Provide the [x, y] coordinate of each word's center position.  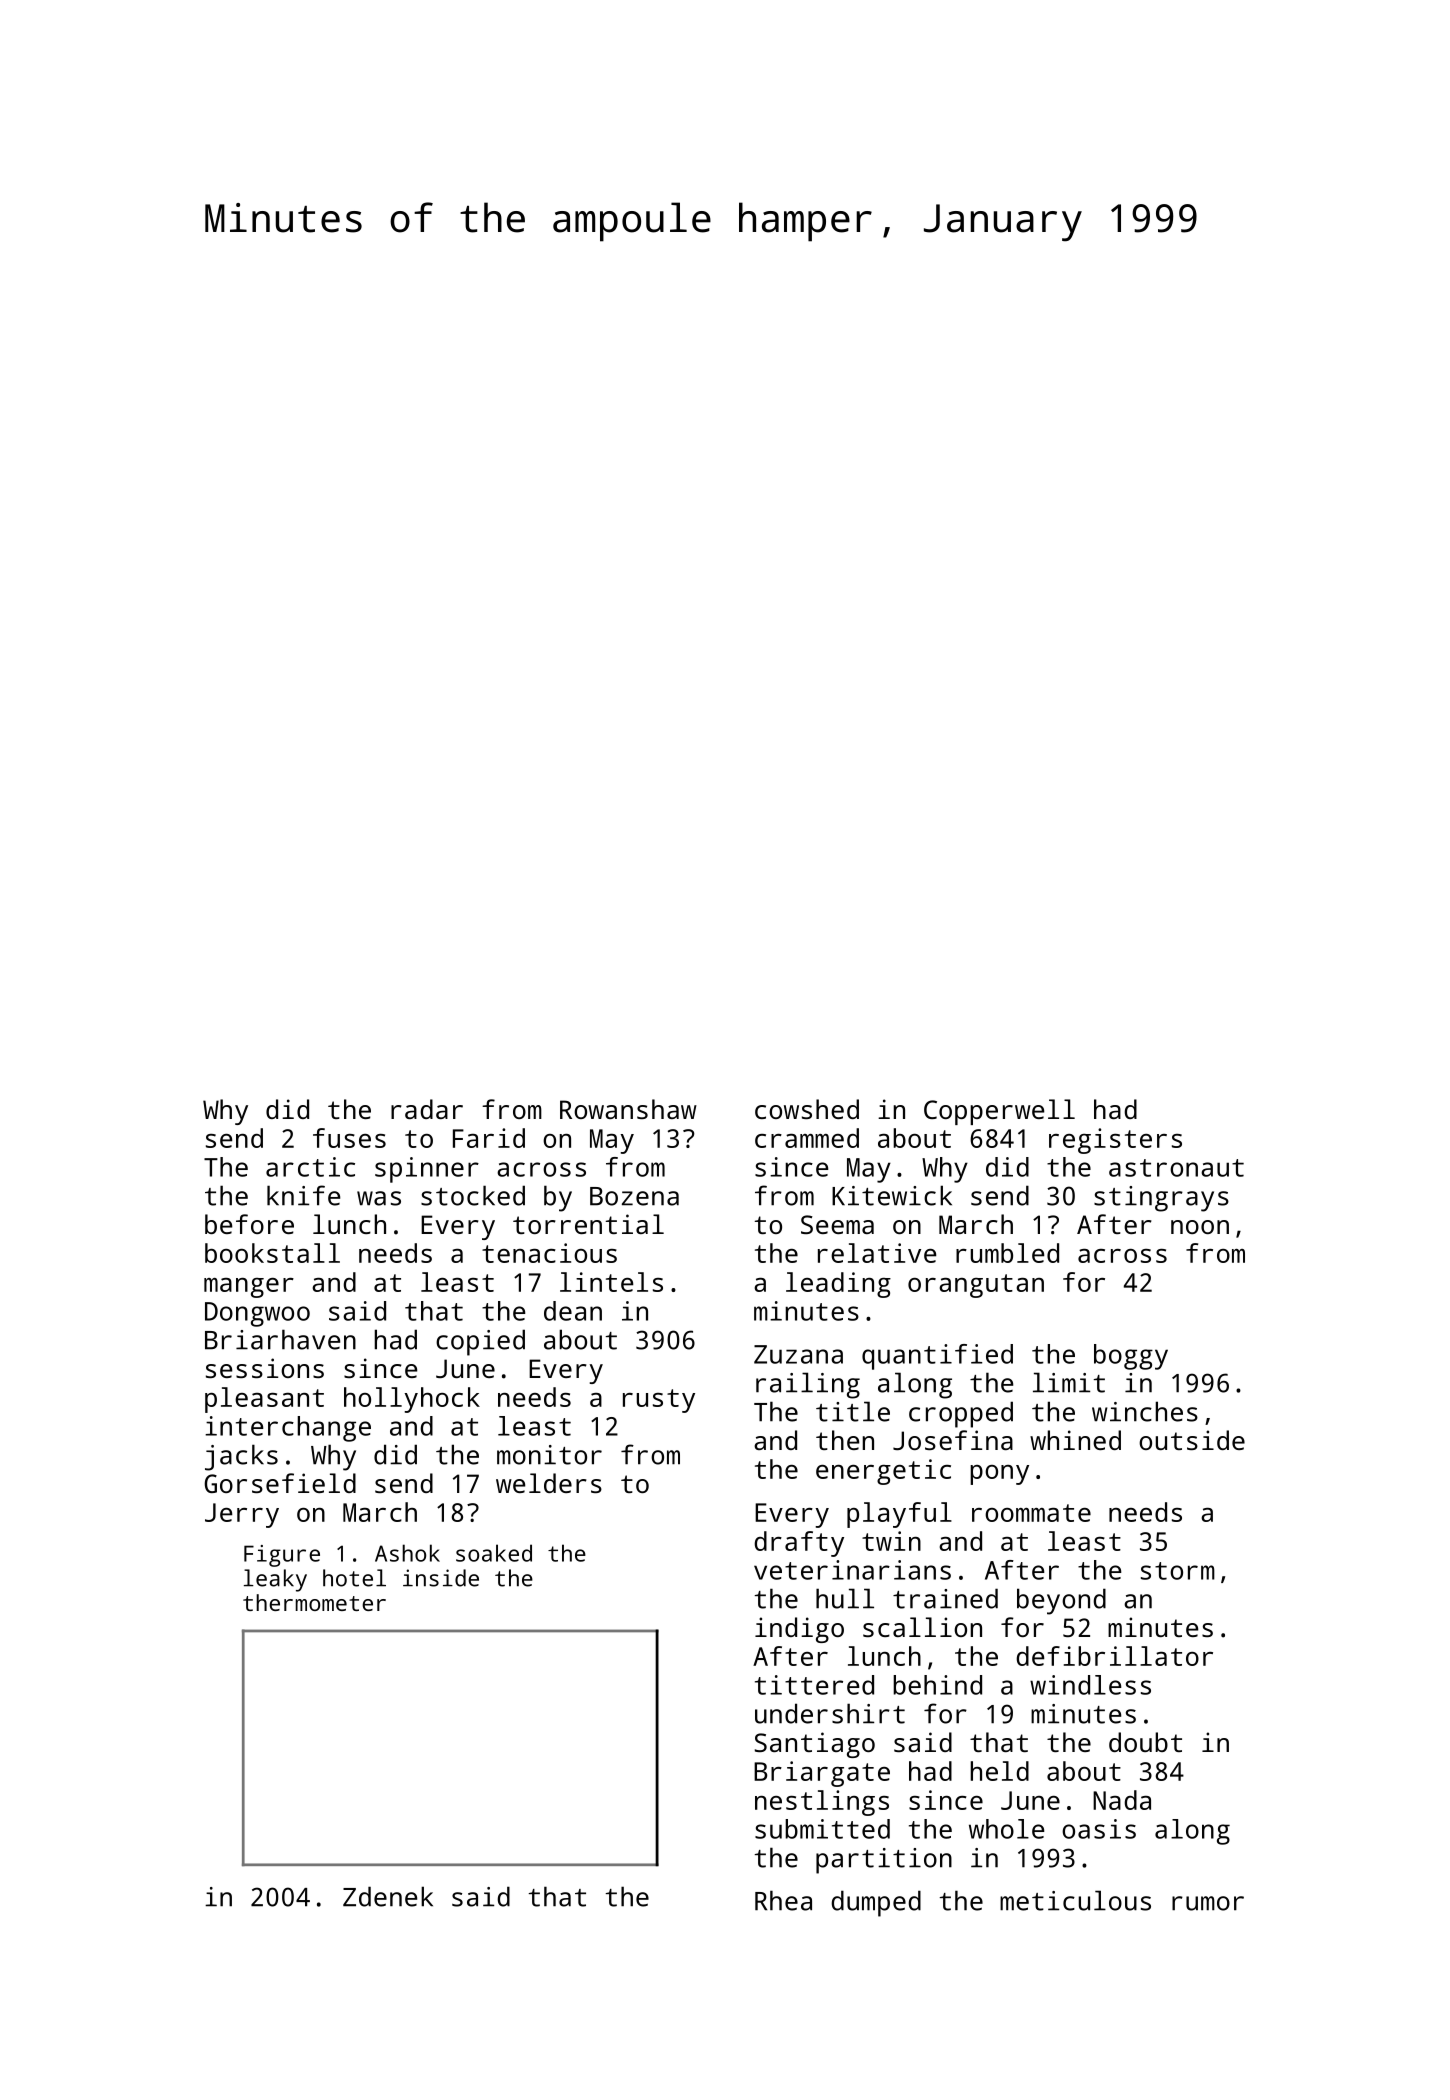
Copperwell [999, 1112]
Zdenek [388, 1896]
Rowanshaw [628, 1109]
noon [1200, 1227]
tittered [814, 1685]
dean [573, 1311]
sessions [265, 1368]
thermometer [314, 1602]
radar [427, 1109]
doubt [1145, 1742]
